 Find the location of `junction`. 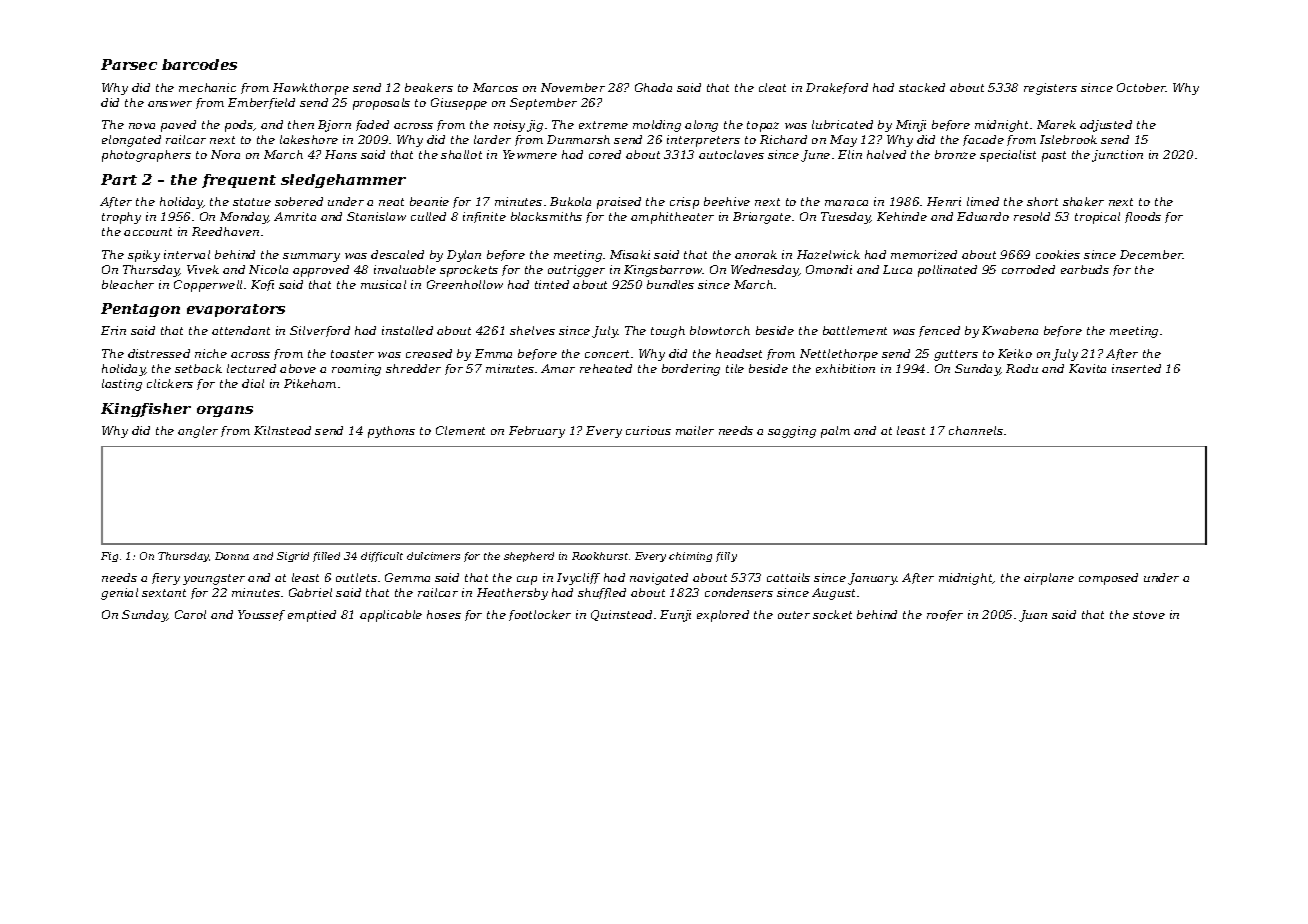

junction is located at coordinates (1117, 156).
